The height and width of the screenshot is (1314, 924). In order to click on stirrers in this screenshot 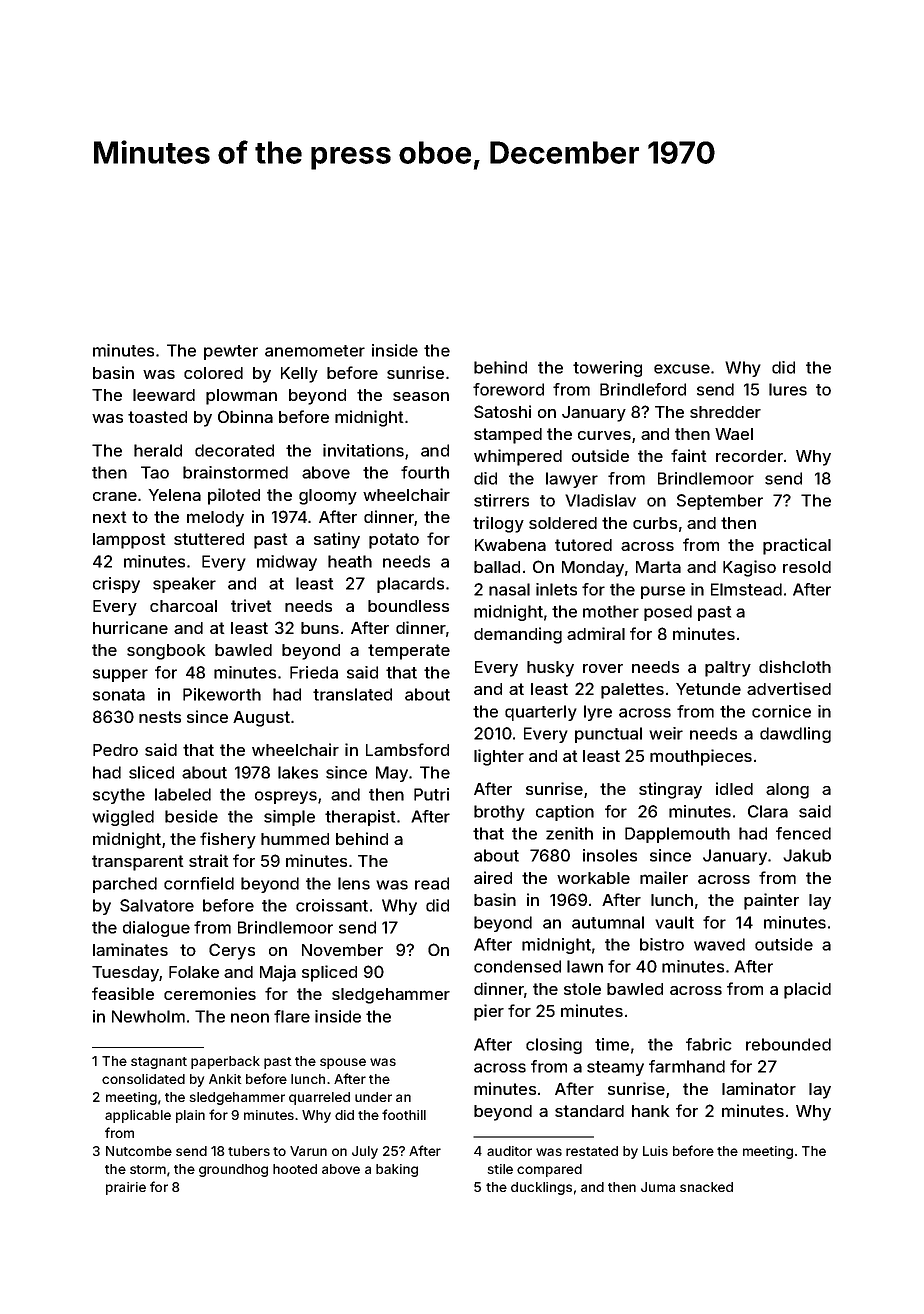, I will do `click(501, 500)`.
